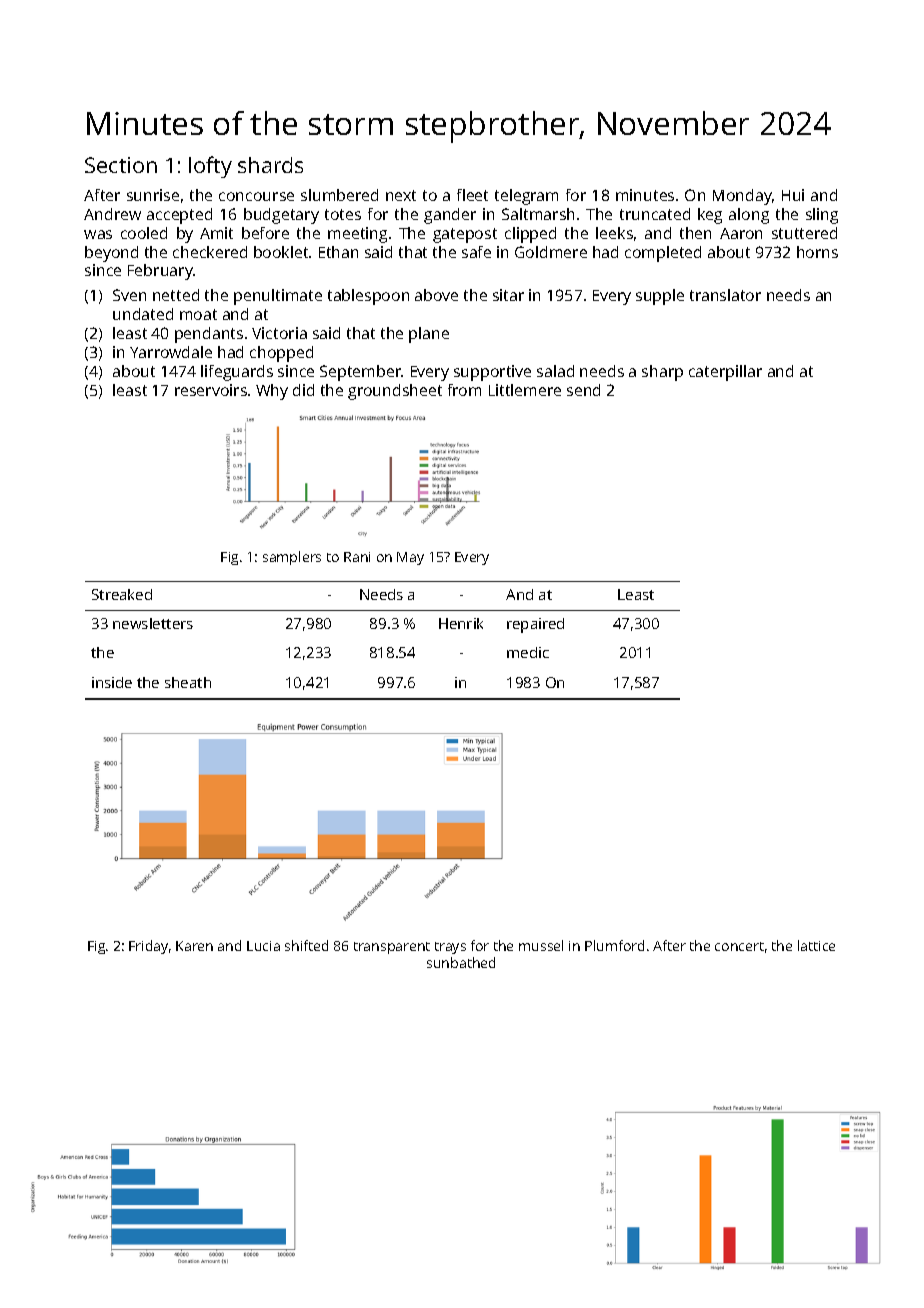 The height and width of the image is (1308, 924). Describe the element at coordinates (153, 623) in the image. I see `newsletters` at that location.
